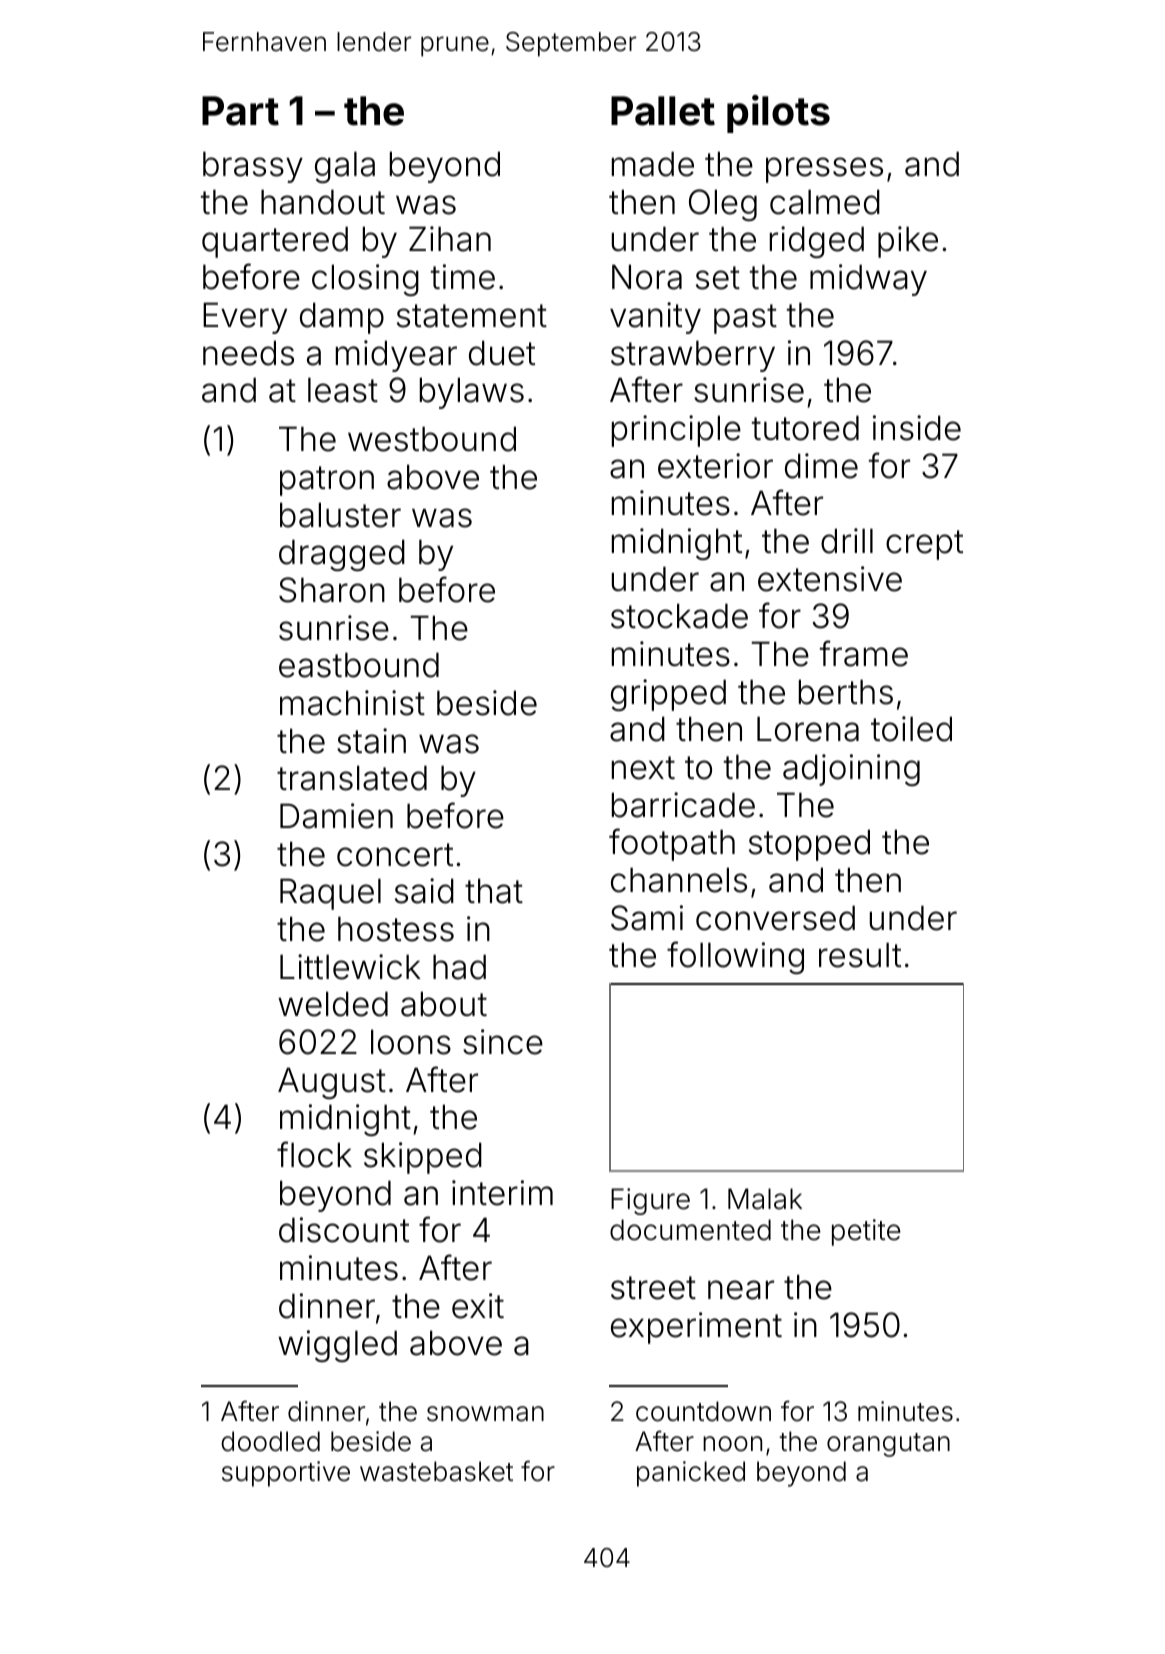 The height and width of the page is (1654, 1165). Describe the element at coordinates (286, 1474) in the page. I see `supportive` at that location.
